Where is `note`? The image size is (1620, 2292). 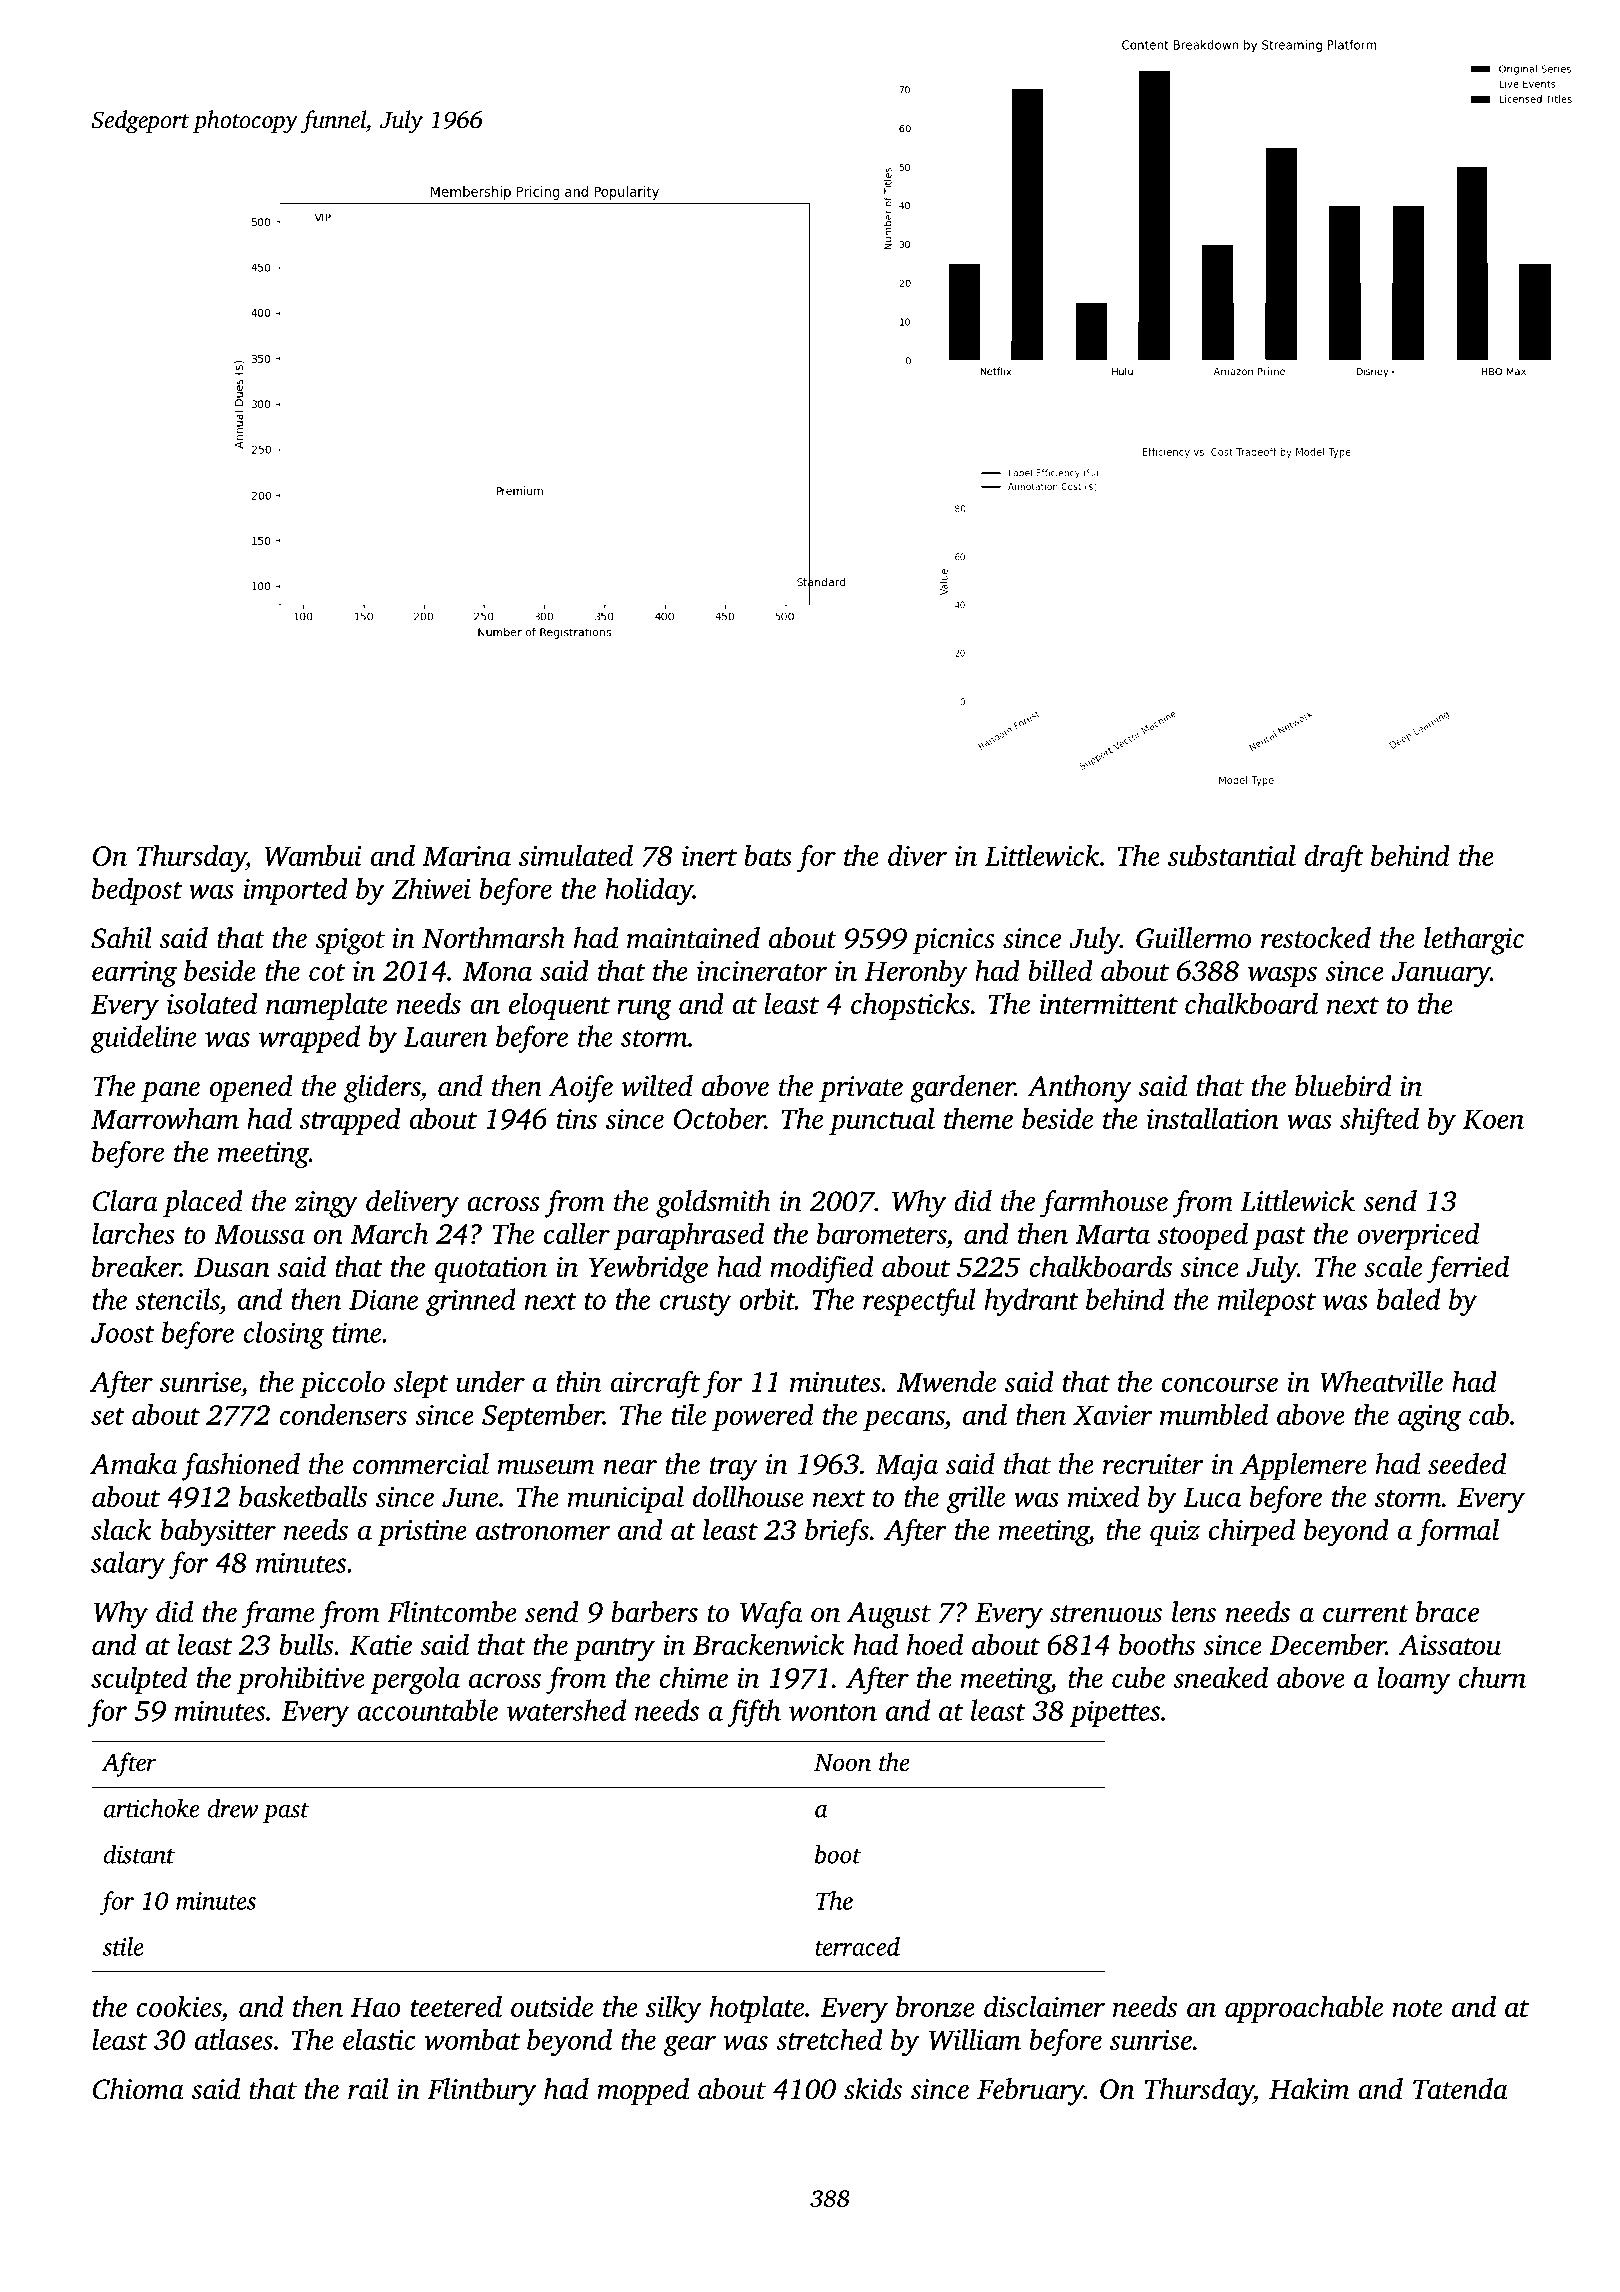
note is located at coordinates (1417, 2008).
